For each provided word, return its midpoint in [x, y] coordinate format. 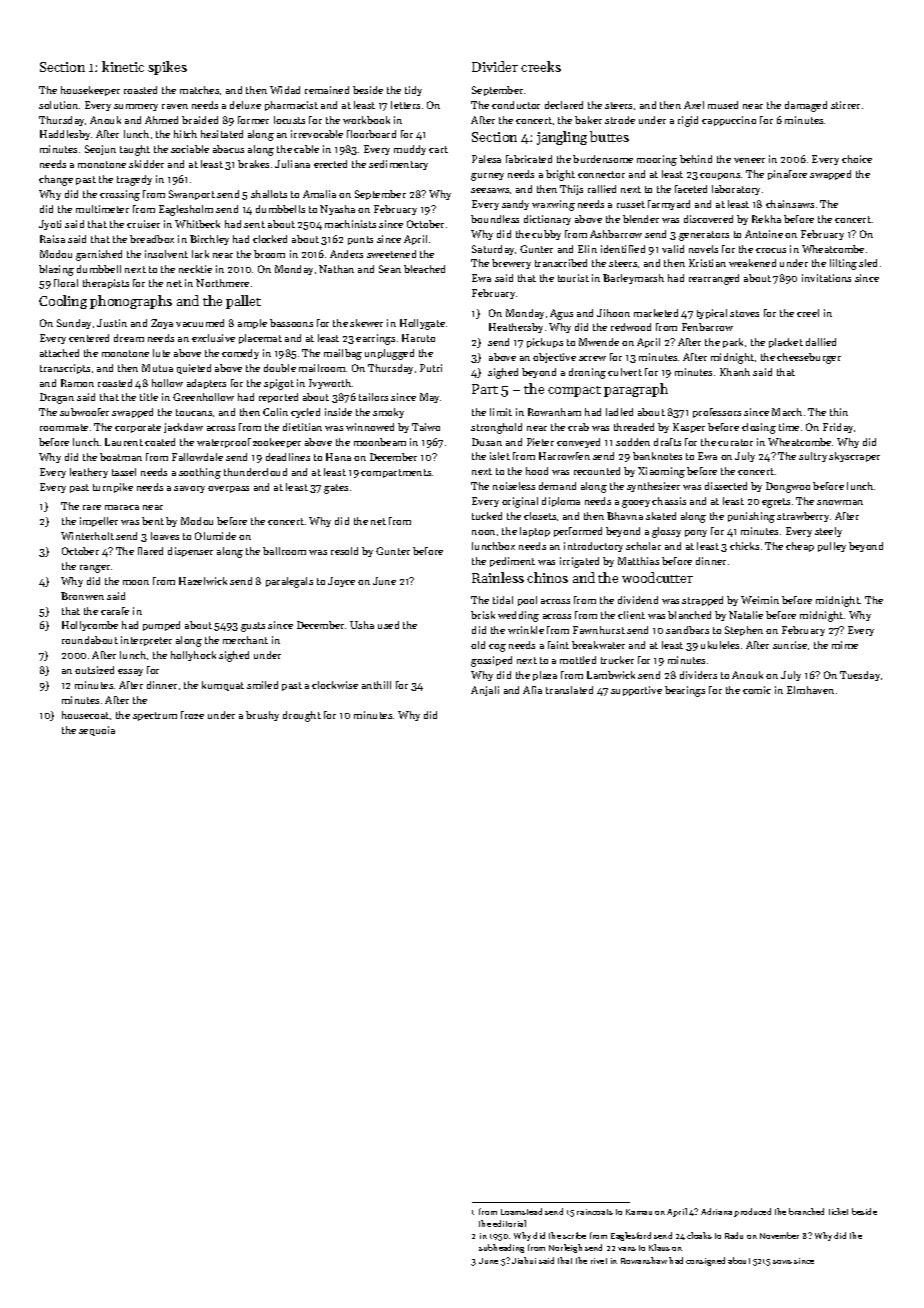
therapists [106, 284]
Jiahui [524, 1260]
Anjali [485, 691]
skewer [366, 323]
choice [857, 159]
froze [192, 715]
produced [752, 1212]
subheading [501, 1248]
